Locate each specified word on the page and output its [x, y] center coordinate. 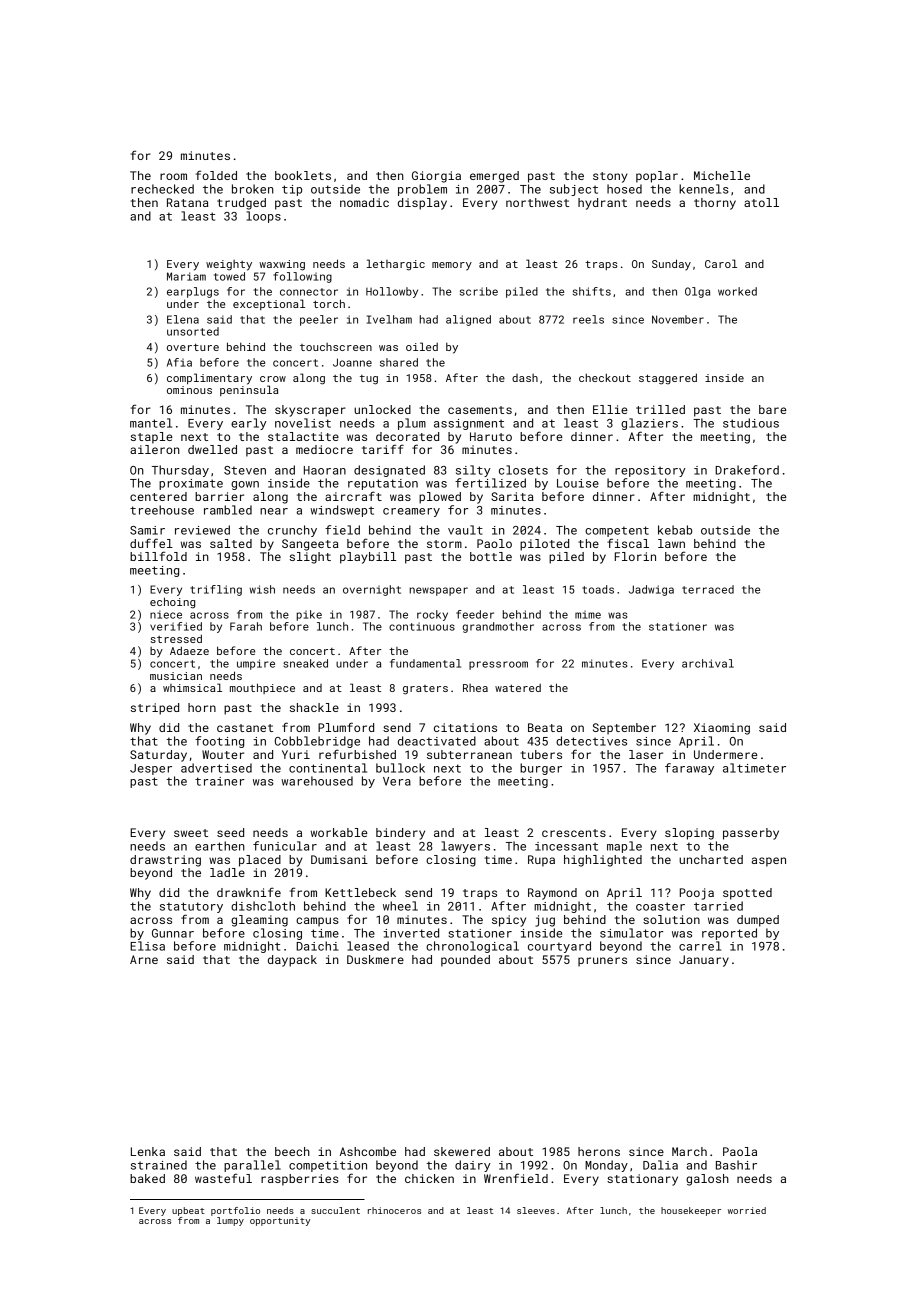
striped [155, 709]
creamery [411, 512]
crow [273, 379]
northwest [537, 202]
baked [147, 1178]
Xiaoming [722, 729]
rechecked [162, 189]
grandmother [498, 627]
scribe [479, 291]
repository [650, 471]
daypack [292, 961]
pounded [465, 961]
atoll [761, 202]
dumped [758, 921]
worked [737, 291]
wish [262, 589]
